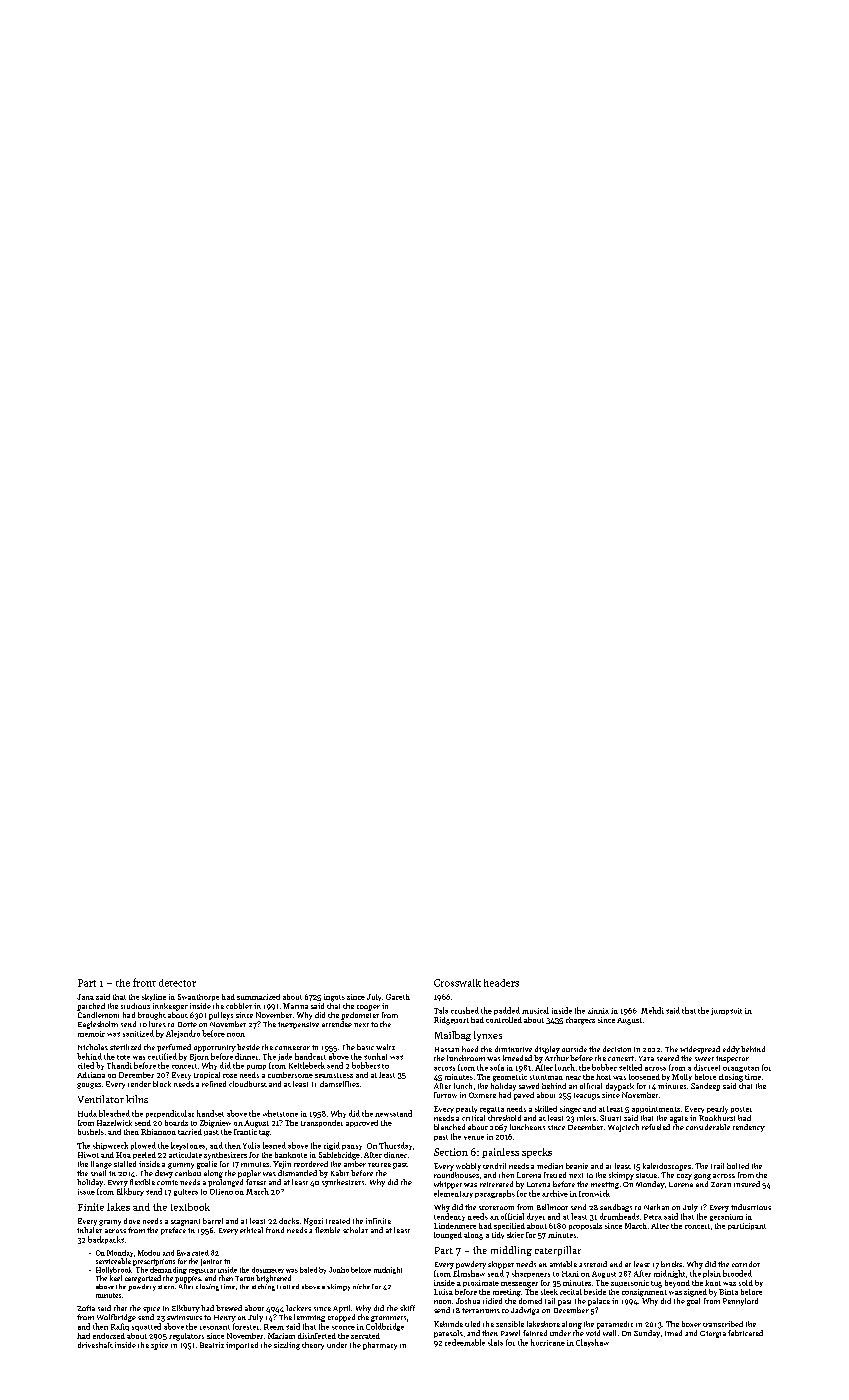 The height and width of the page is (1400, 849). Describe the element at coordinates (213, 1221) in the page. I see `barrel` at that location.
